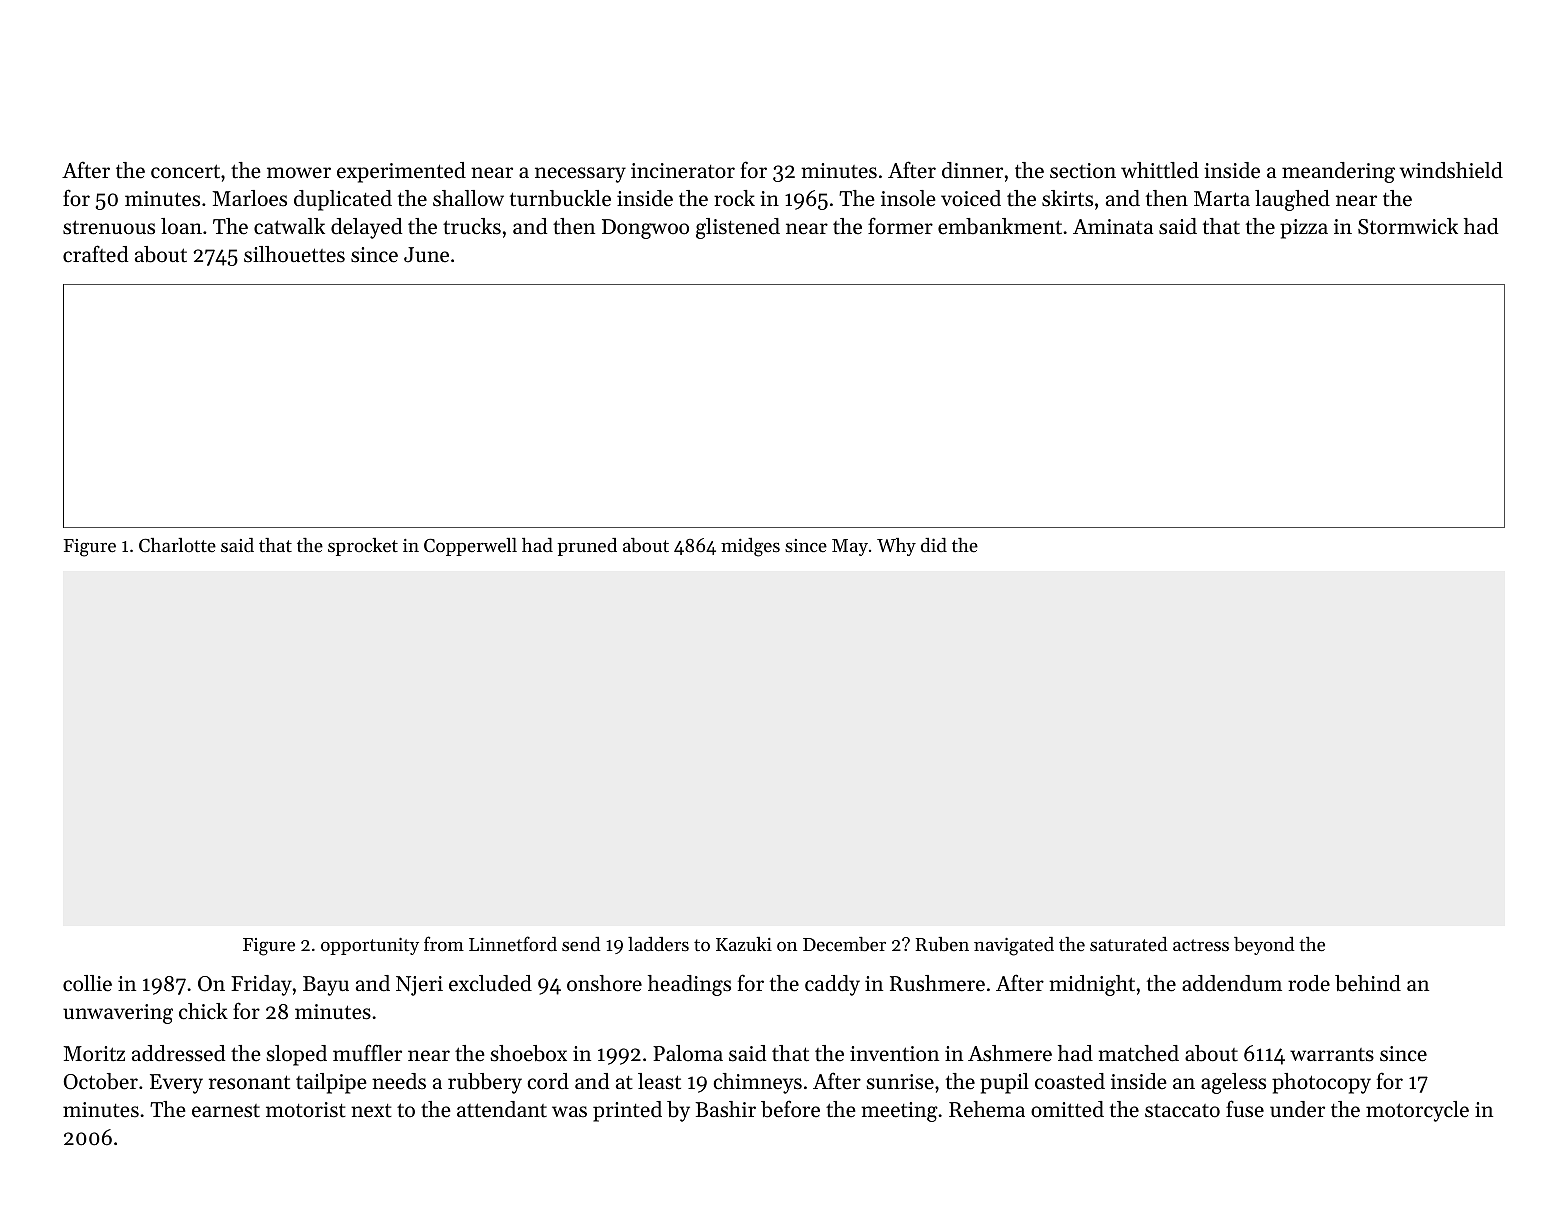 The image size is (1568, 1212). Describe the element at coordinates (306, 1110) in the image. I see `motorist` at that location.
